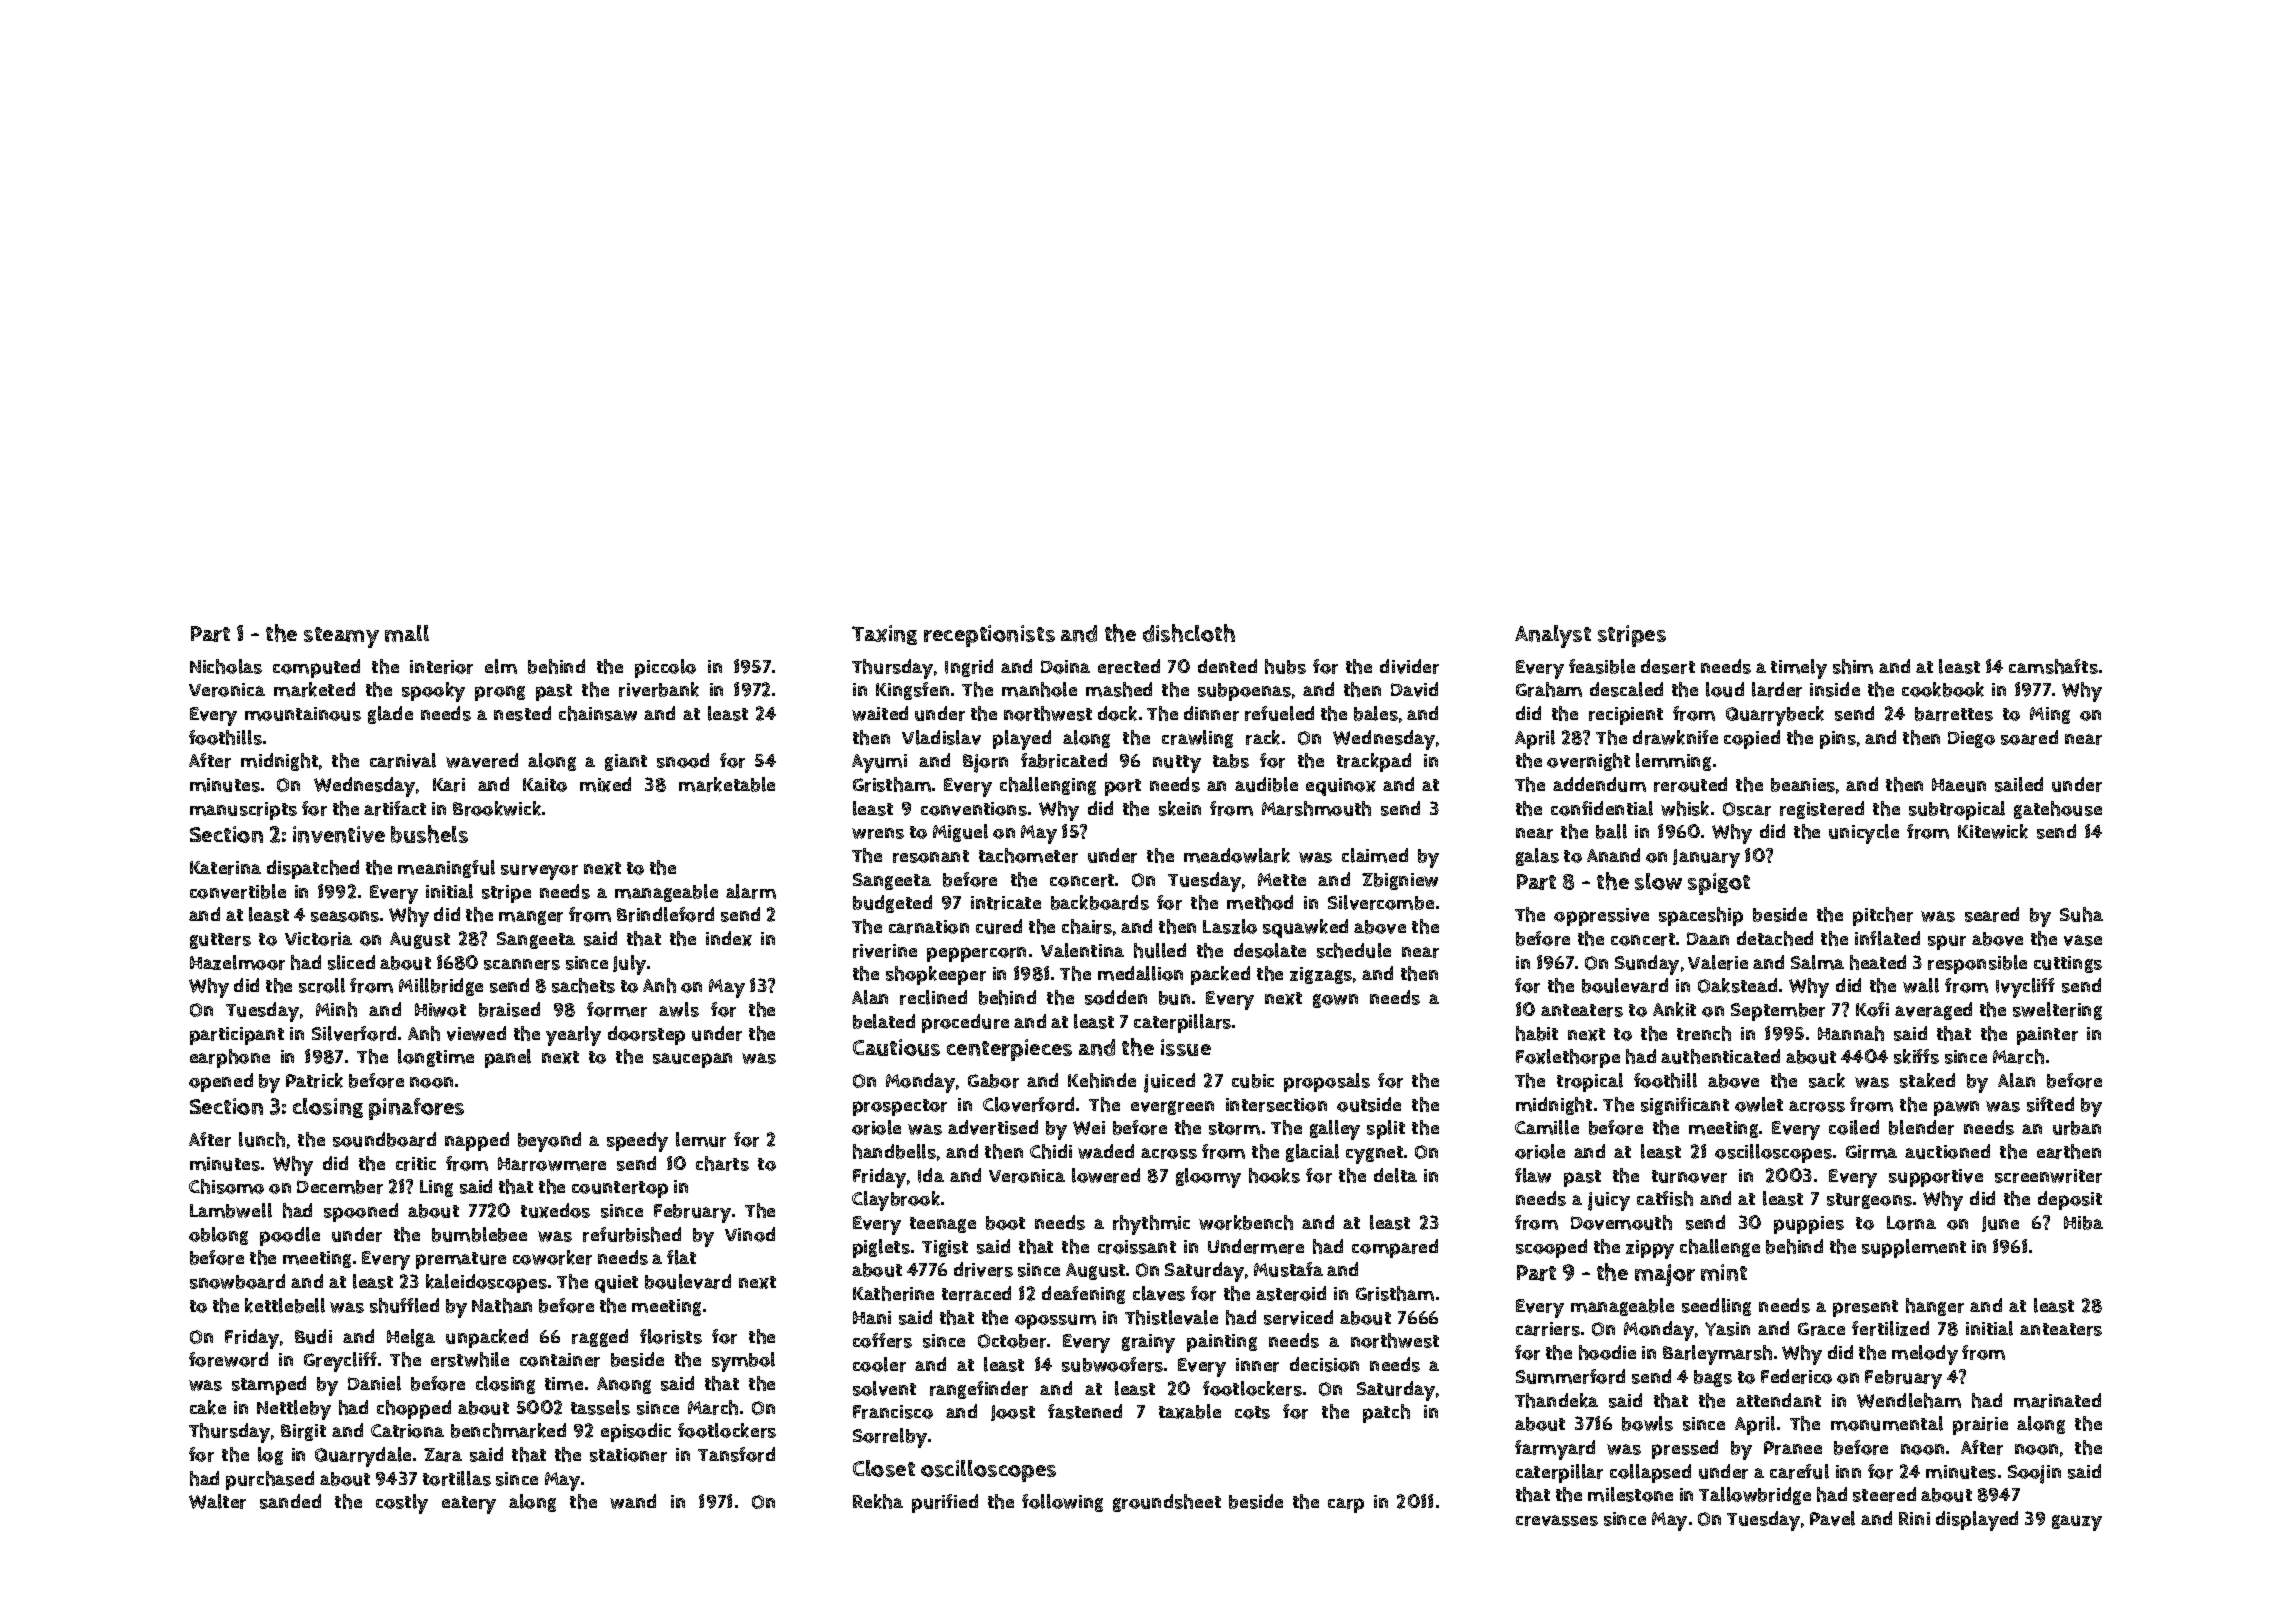 This page has height=1620, width=2292. Describe the element at coordinates (555, 1210) in the page. I see `tuxedos` at that location.
